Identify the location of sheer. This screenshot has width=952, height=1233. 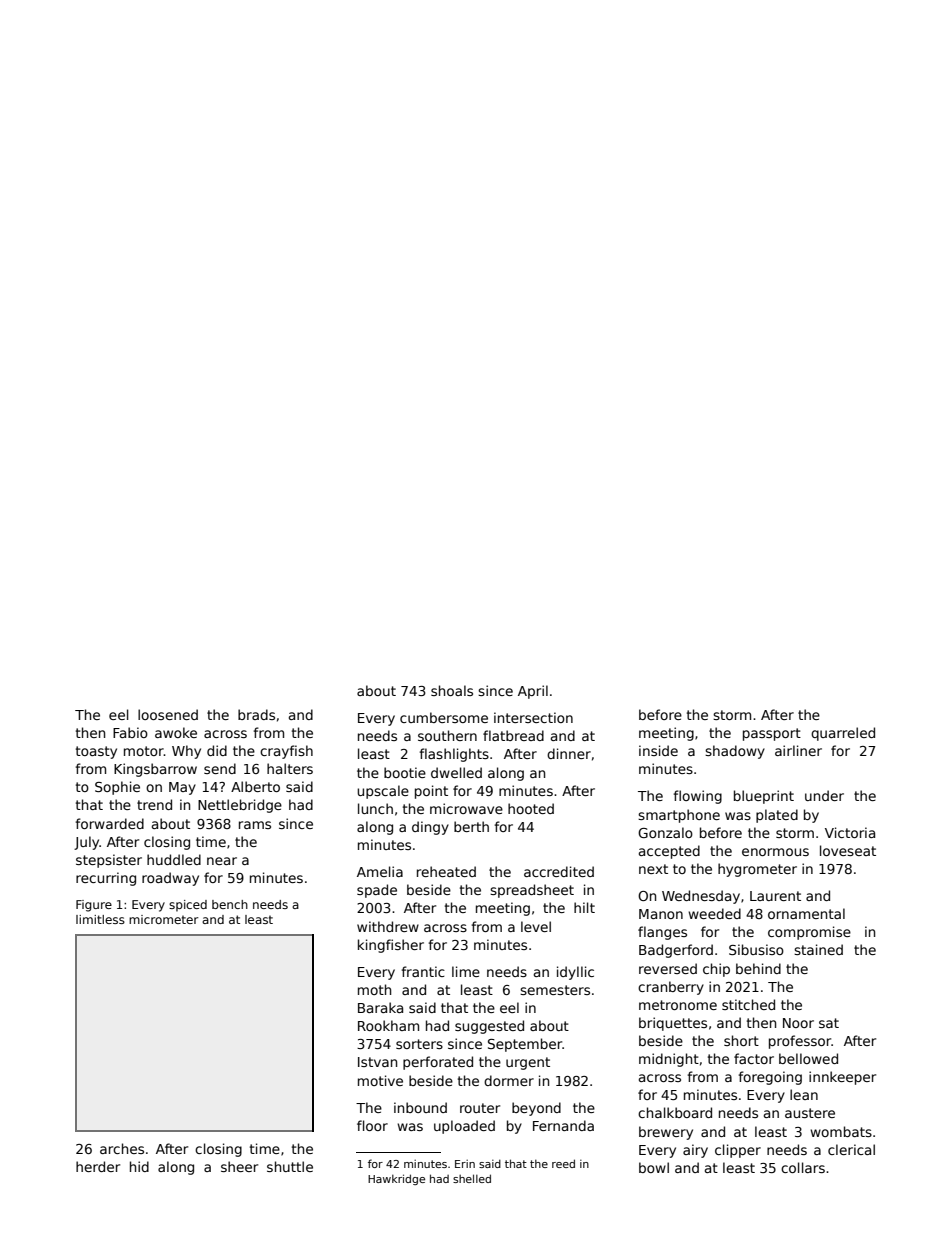
(239, 1166).
